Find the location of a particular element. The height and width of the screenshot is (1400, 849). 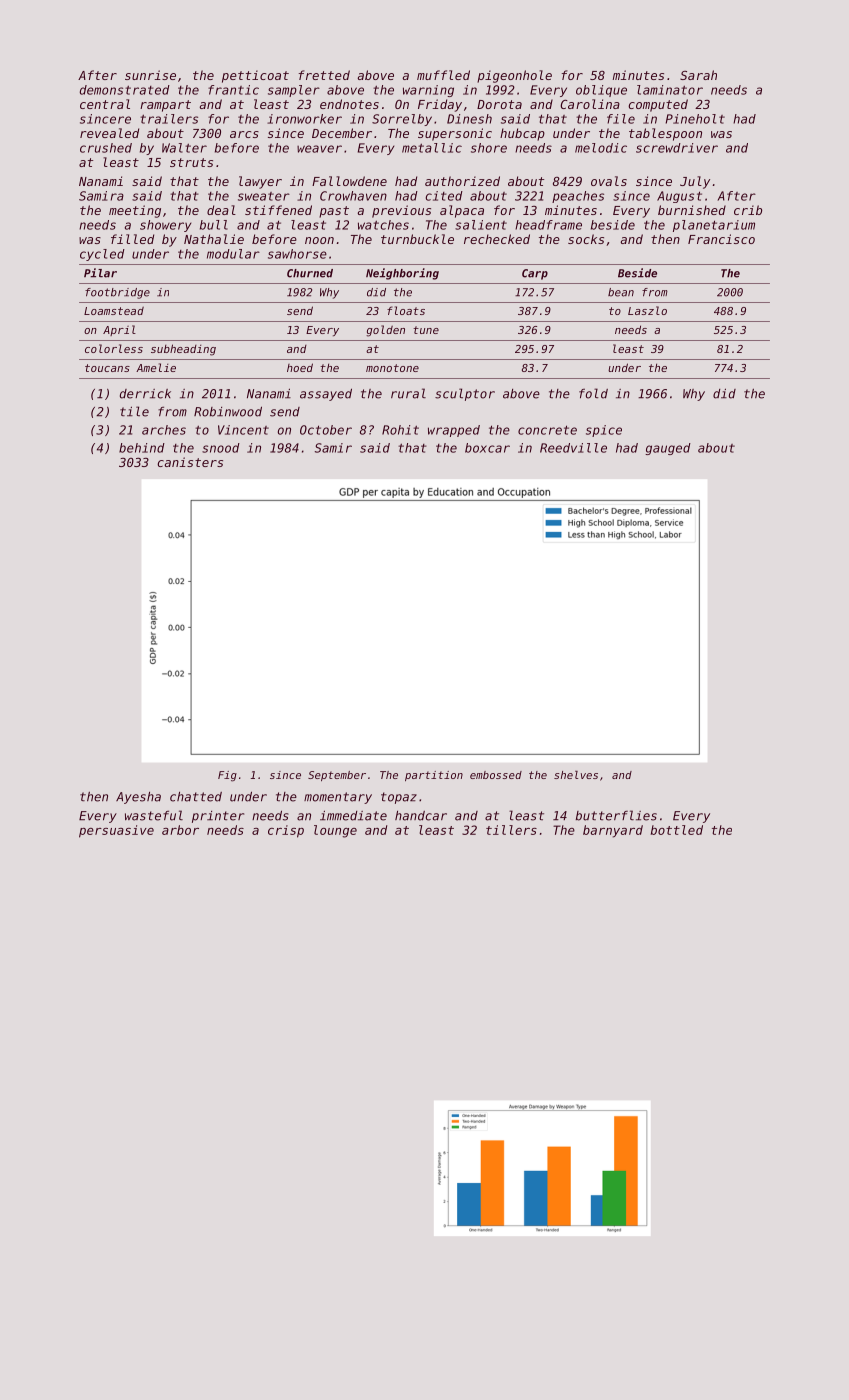

partition is located at coordinates (434, 776).
